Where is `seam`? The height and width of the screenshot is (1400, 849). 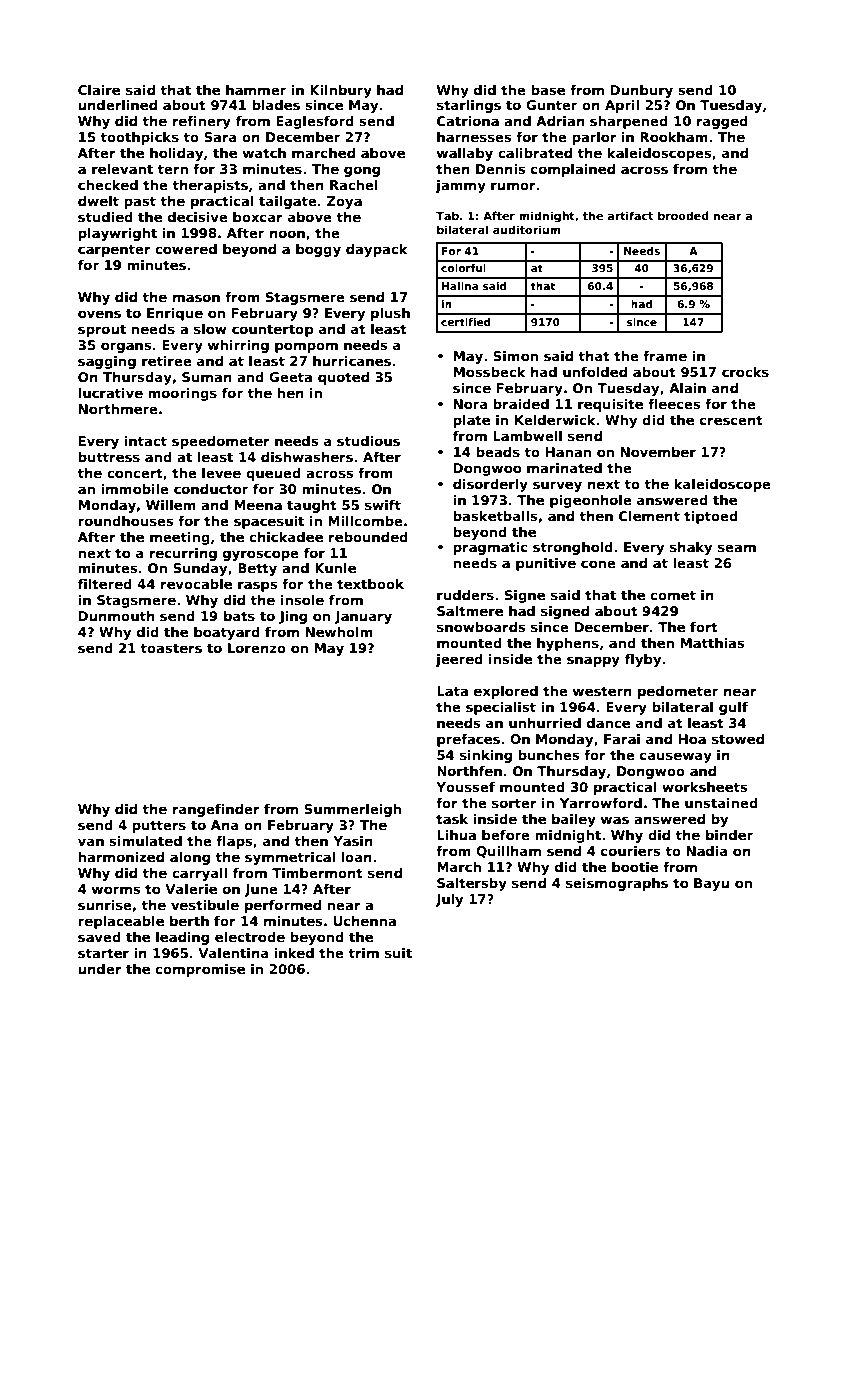 seam is located at coordinates (737, 548).
